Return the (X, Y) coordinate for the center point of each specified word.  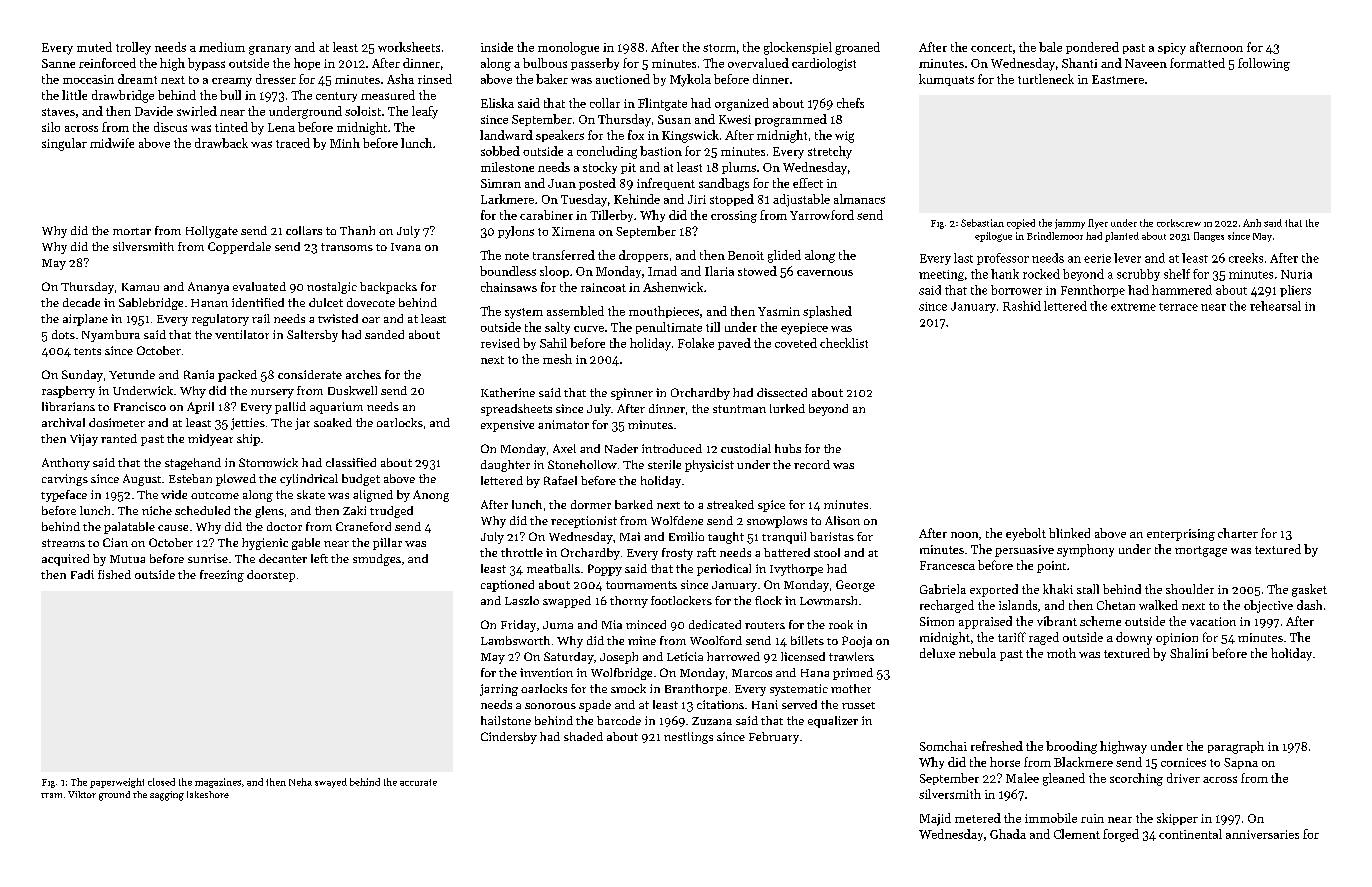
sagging (167, 796)
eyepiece (804, 329)
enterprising (1181, 535)
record (812, 464)
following (1264, 64)
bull (230, 95)
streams (63, 543)
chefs (850, 103)
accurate (418, 782)
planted (1122, 237)
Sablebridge (151, 304)
